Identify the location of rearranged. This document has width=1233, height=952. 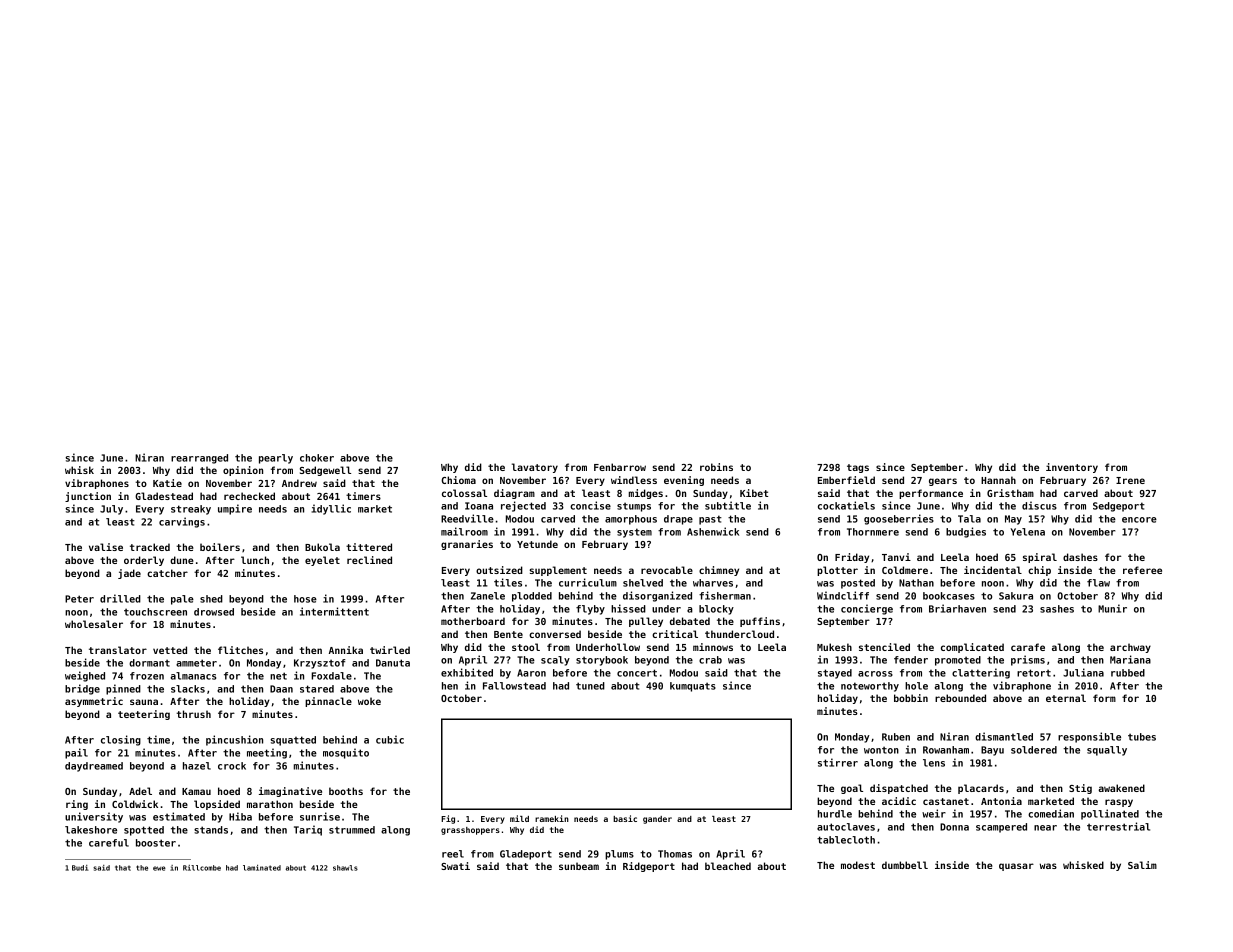
(199, 459).
